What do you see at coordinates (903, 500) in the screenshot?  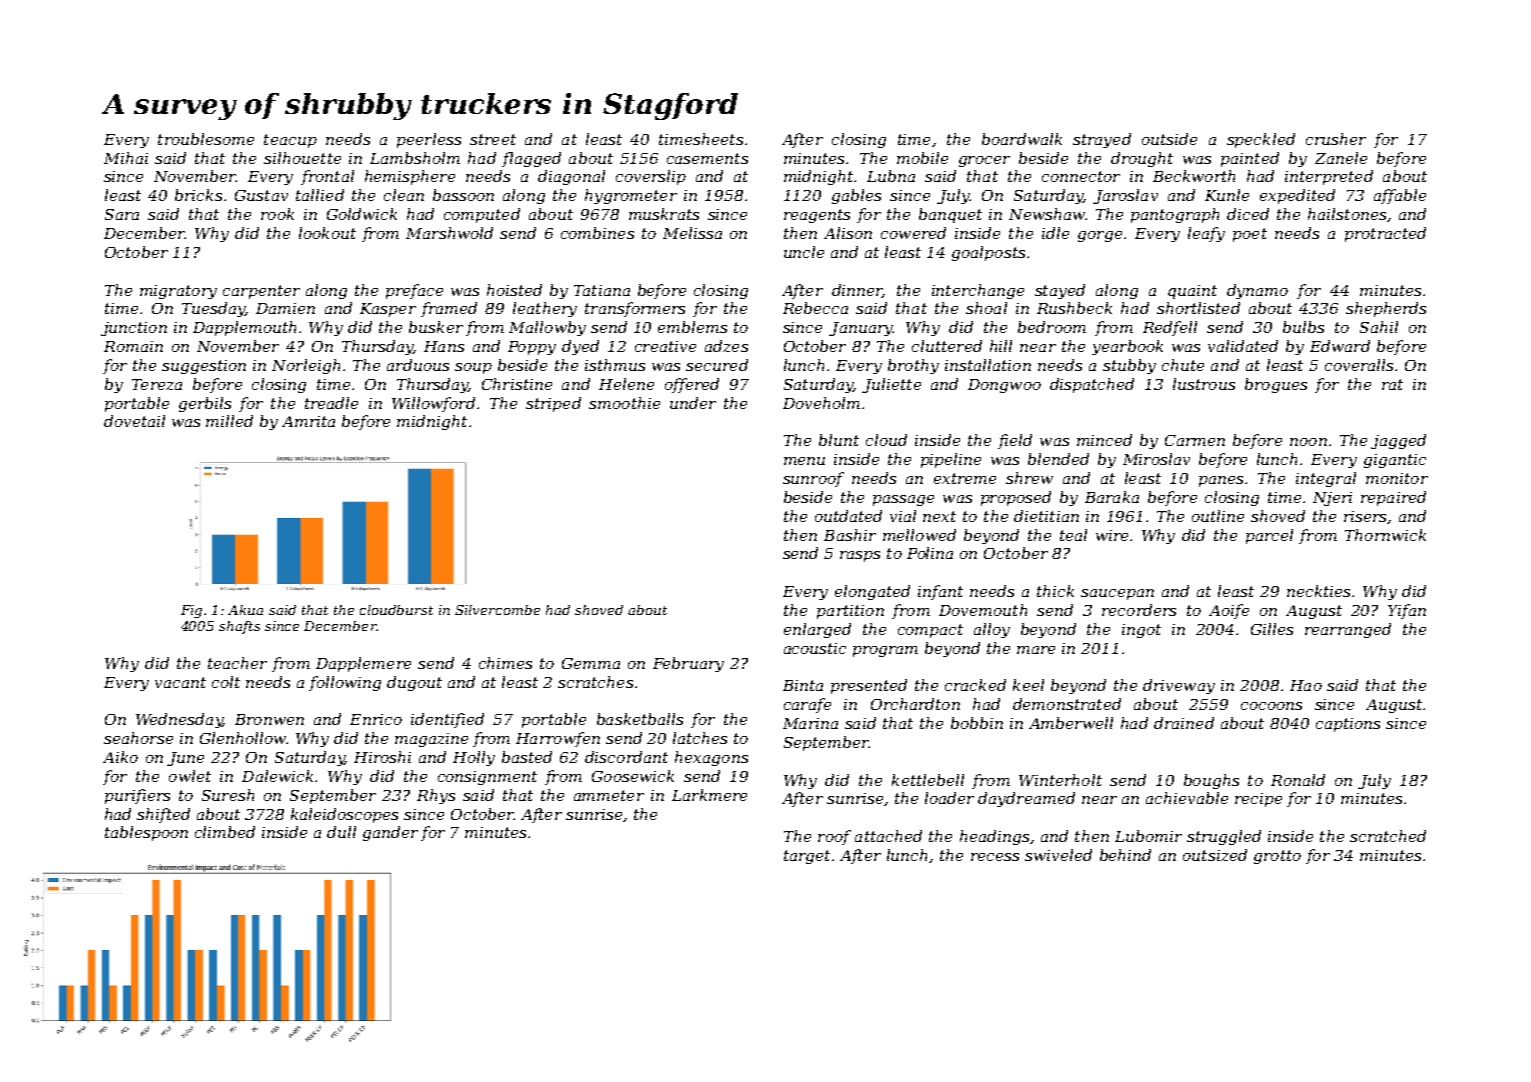 I see `passage` at bounding box center [903, 500].
